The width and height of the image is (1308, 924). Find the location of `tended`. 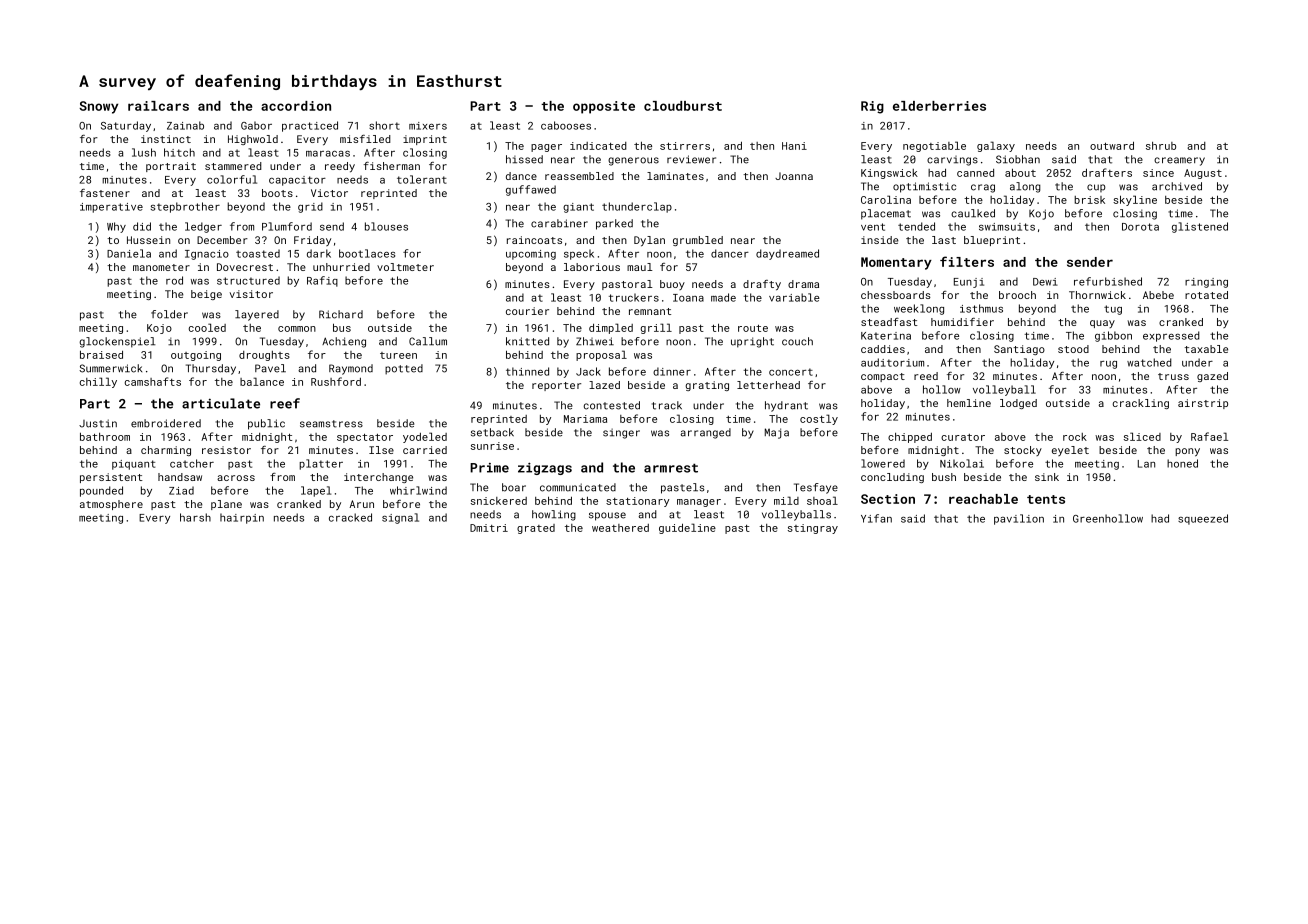

tended is located at coordinates (916, 226).
